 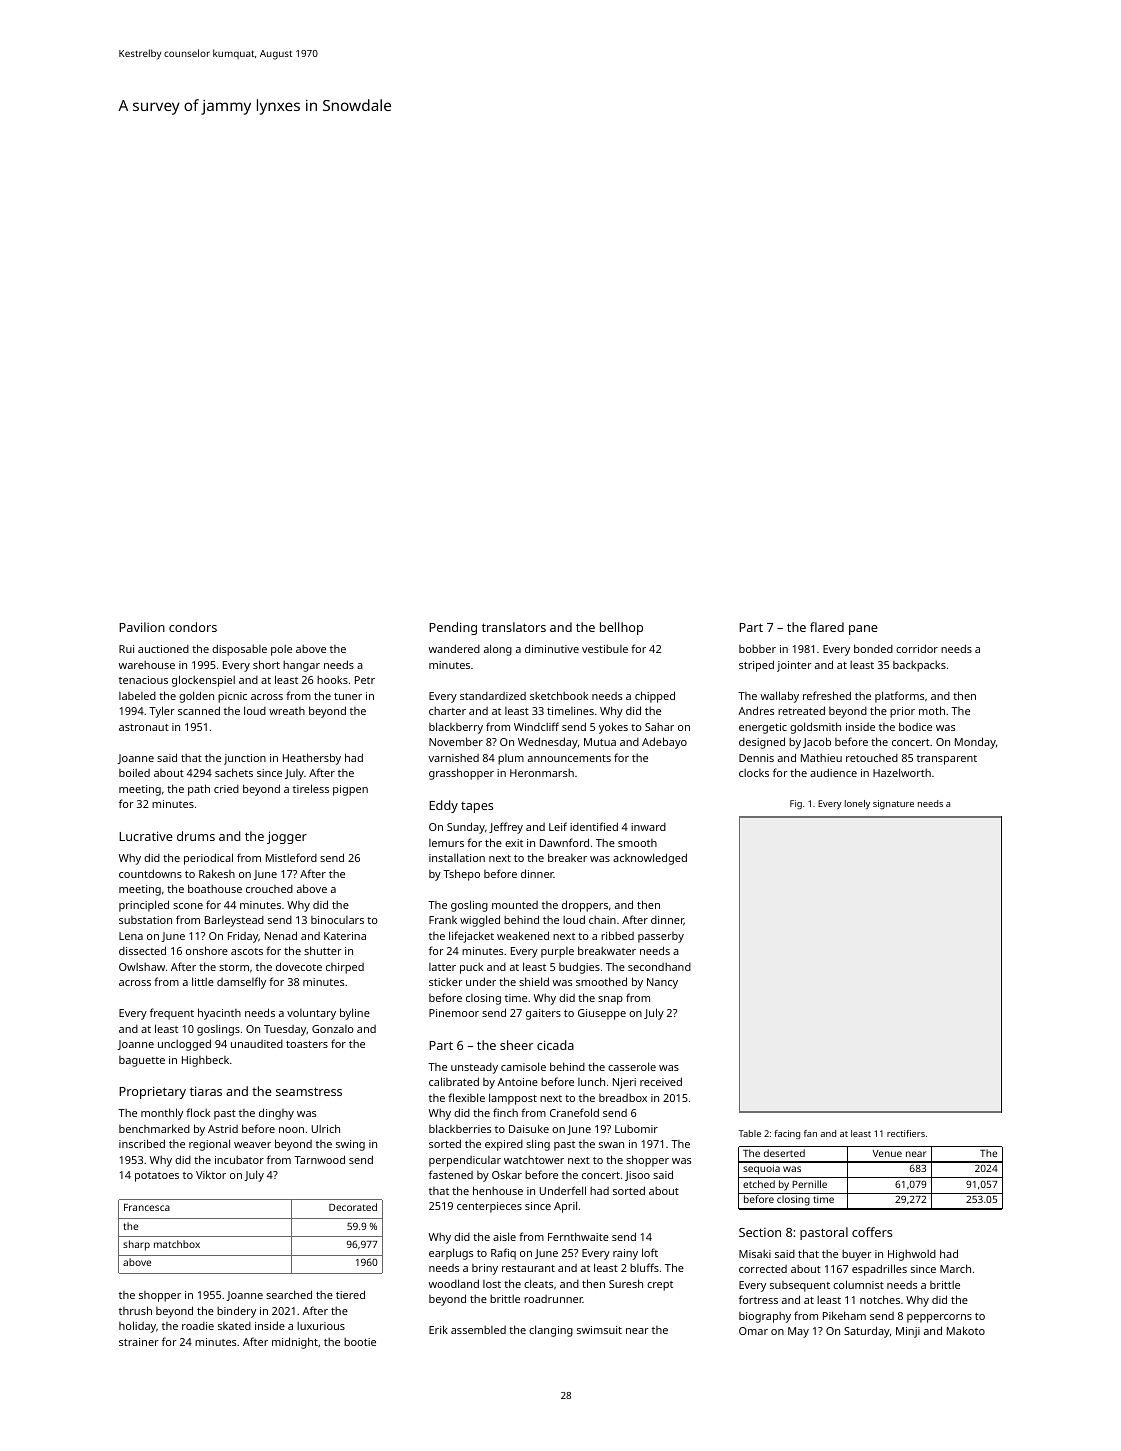 I want to click on swan, so click(x=611, y=1145).
